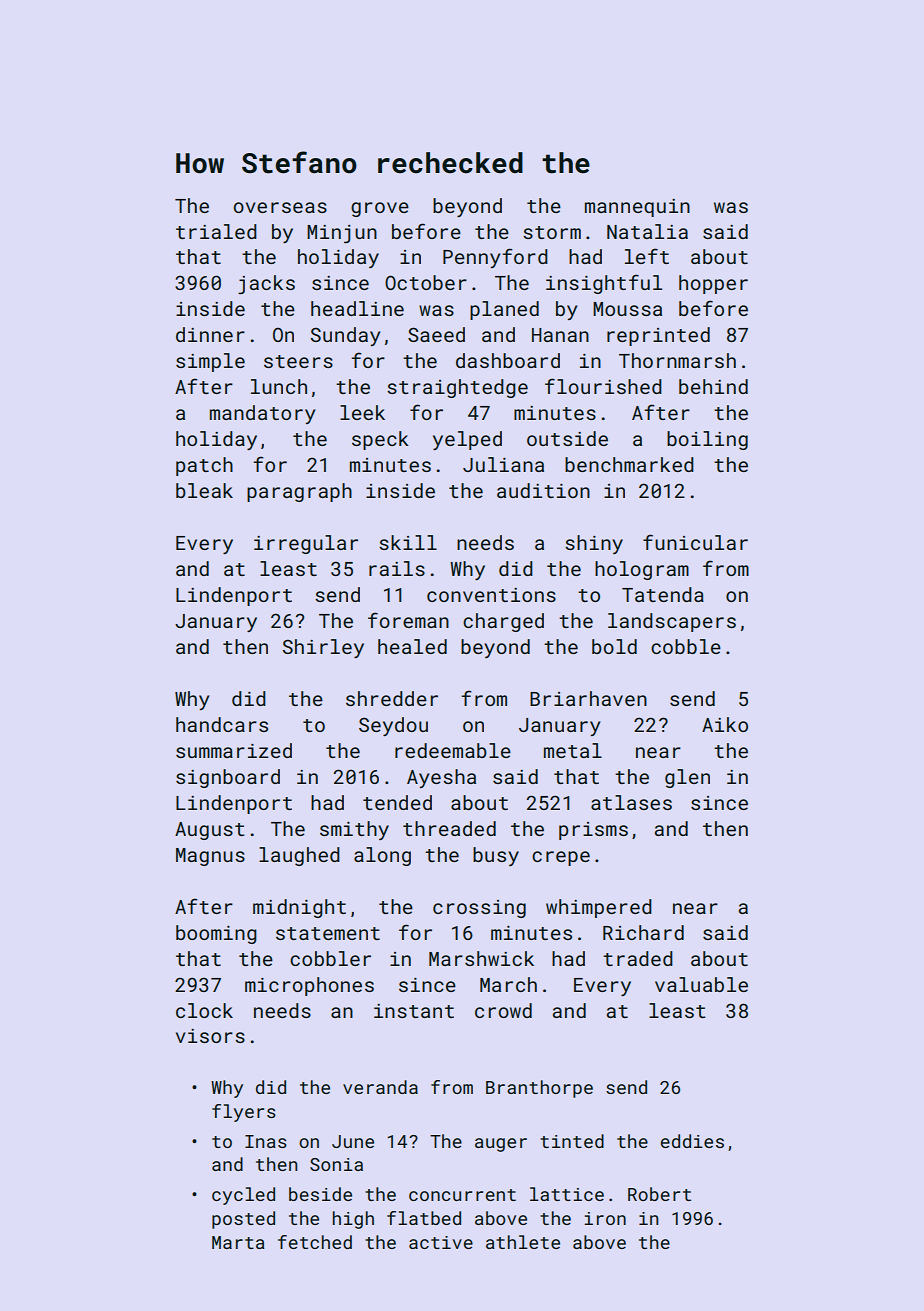 The width and height of the image is (924, 1311). Describe the element at coordinates (204, 490) in the image. I see `bleak` at that location.
